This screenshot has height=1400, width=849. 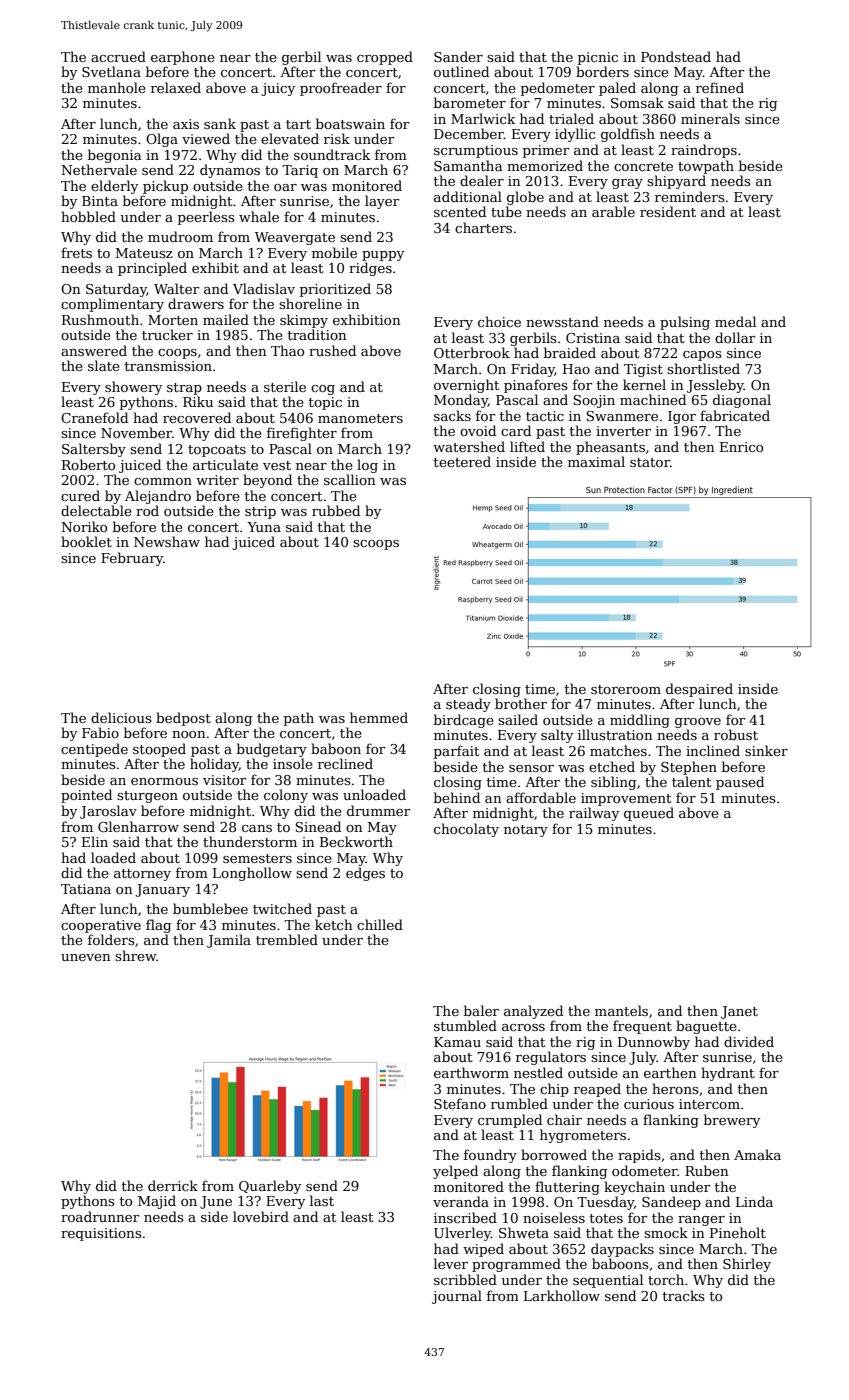 What do you see at coordinates (597, 1090) in the screenshot?
I see `reaped` at bounding box center [597, 1090].
